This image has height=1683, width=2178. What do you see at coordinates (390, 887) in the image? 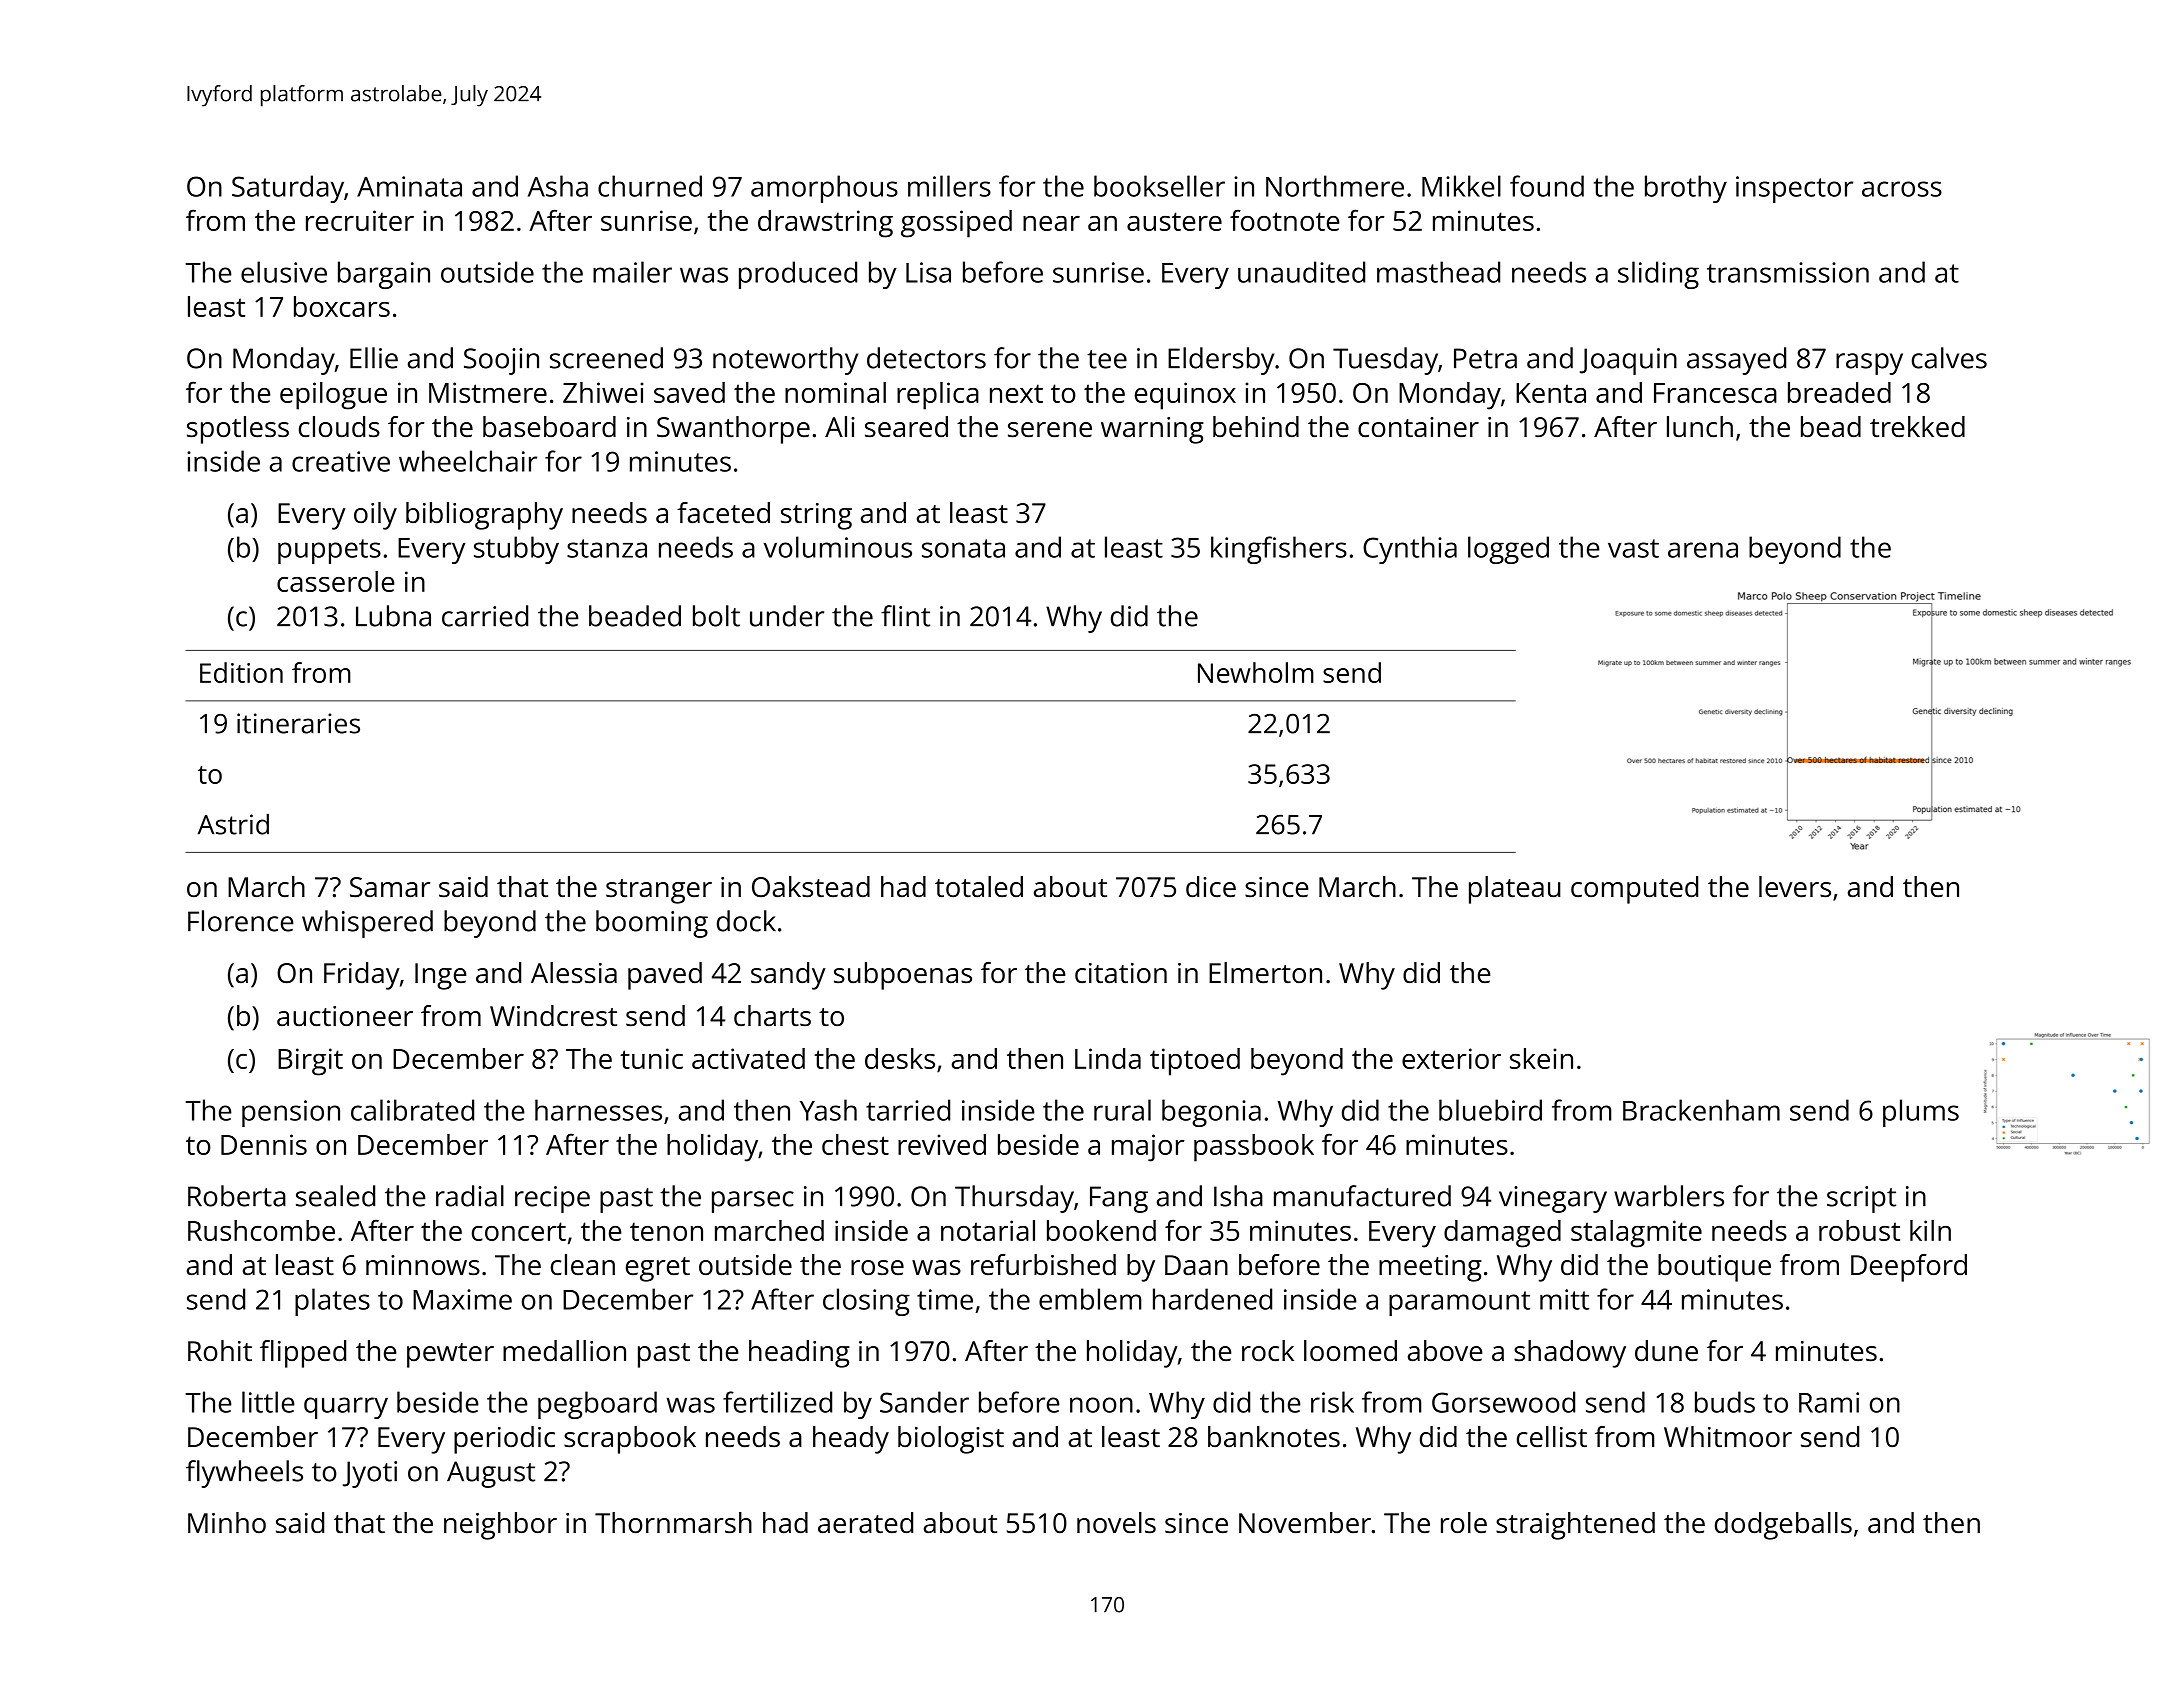
I see `Samar` at bounding box center [390, 887].
